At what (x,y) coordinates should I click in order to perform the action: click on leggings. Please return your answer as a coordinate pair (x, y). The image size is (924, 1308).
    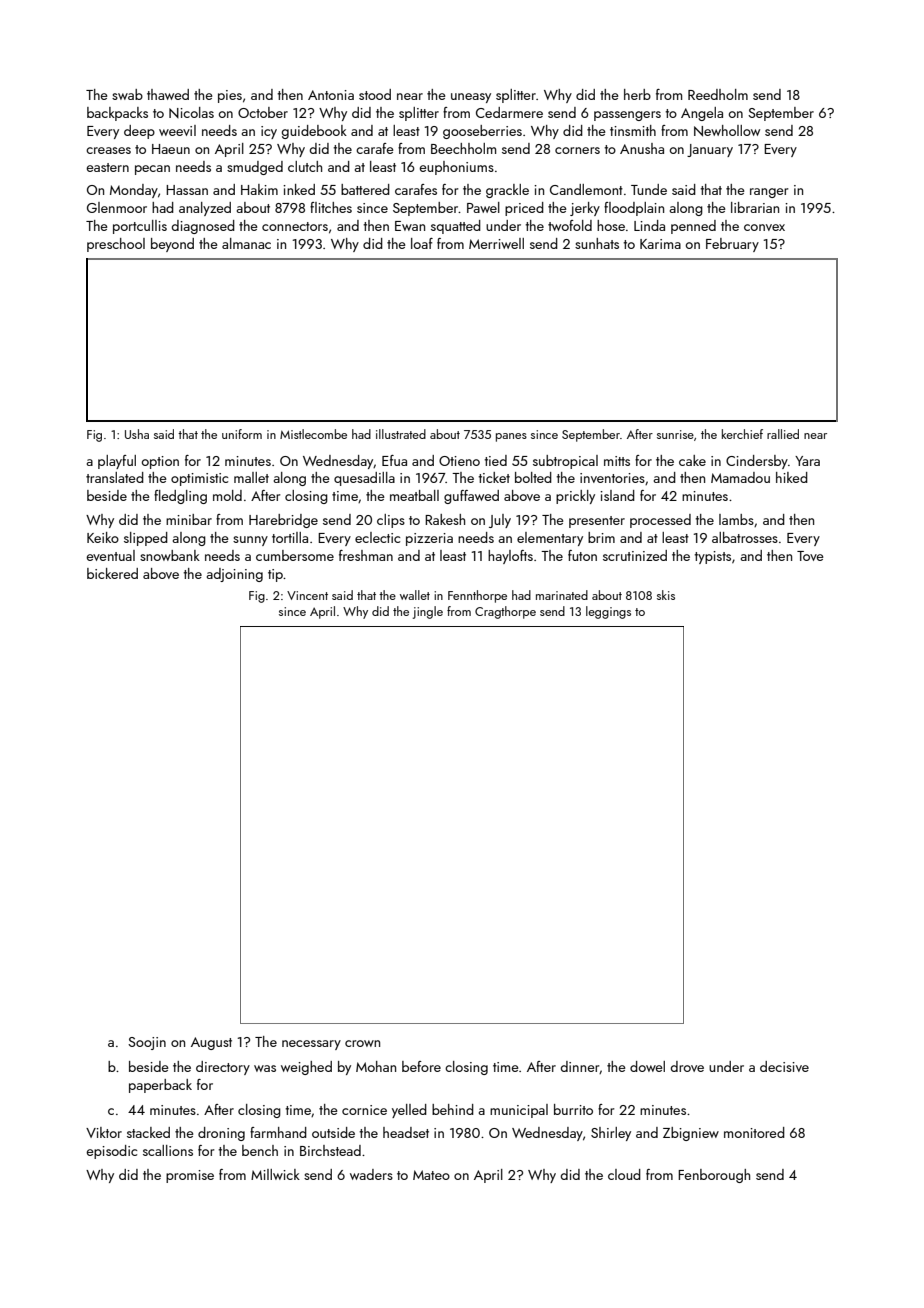
    Looking at the image, I should click on (608, 612).
